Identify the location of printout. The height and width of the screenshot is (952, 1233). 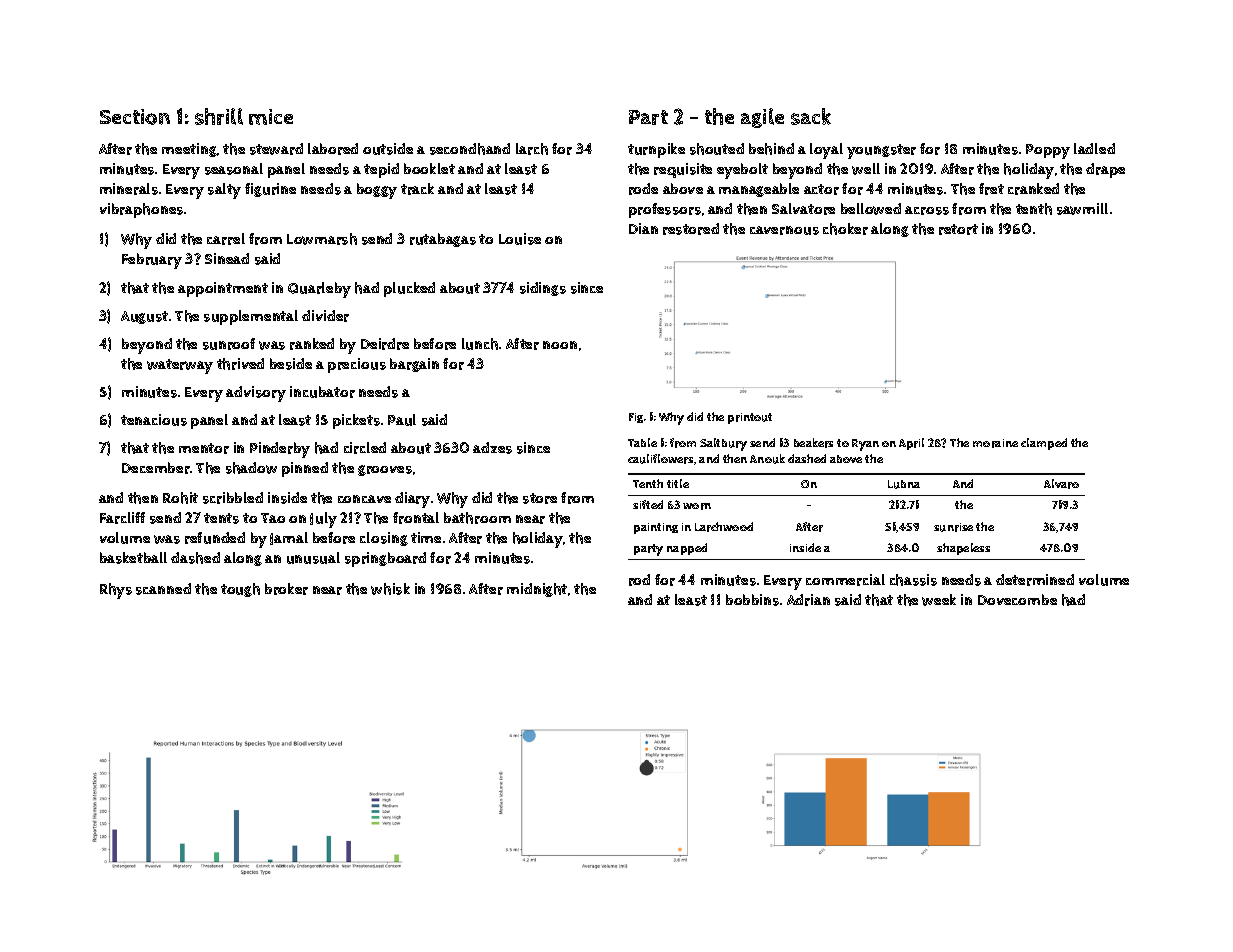
(750, 418).
